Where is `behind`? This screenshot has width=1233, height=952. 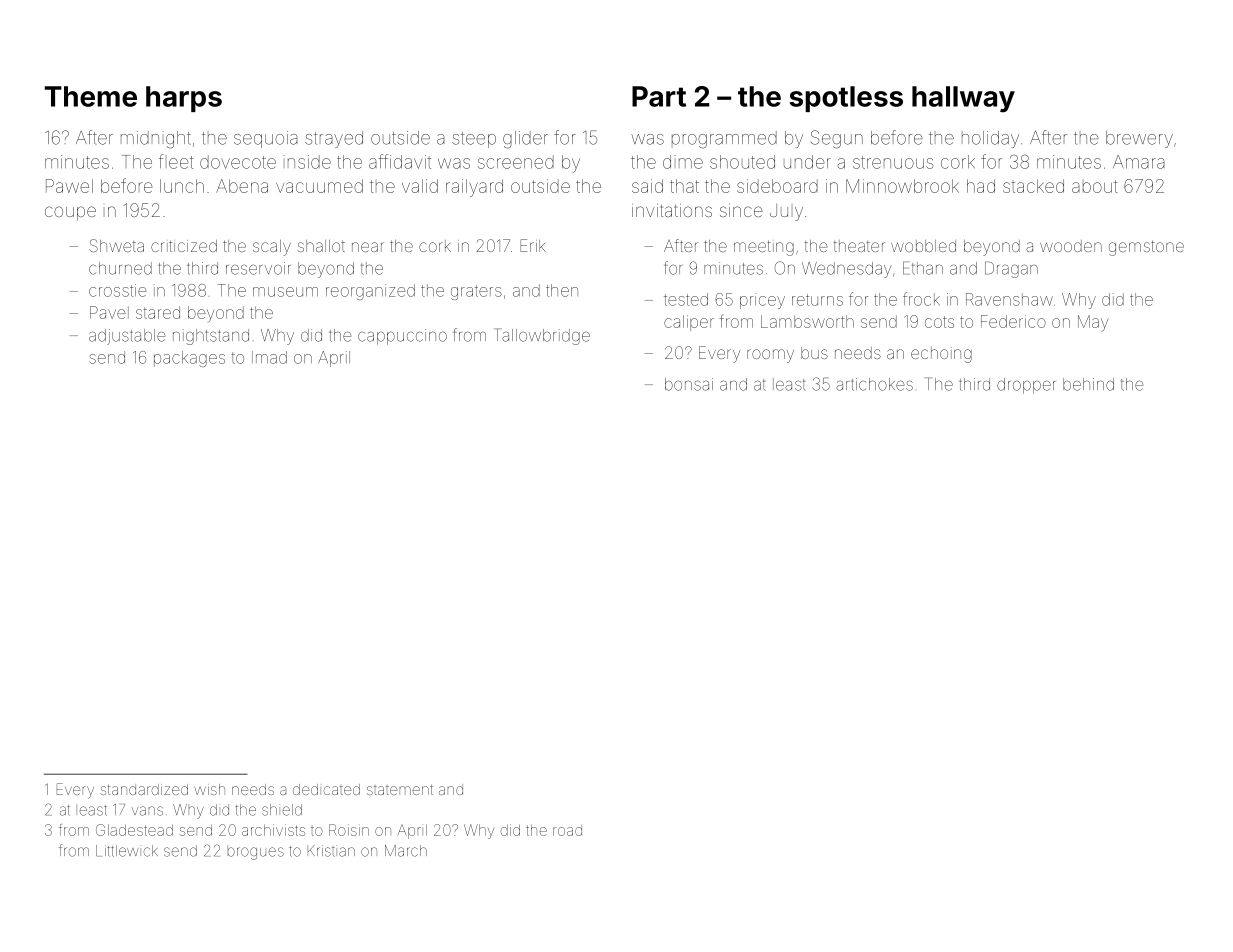
behind is located at coordinates (1088, 384).
